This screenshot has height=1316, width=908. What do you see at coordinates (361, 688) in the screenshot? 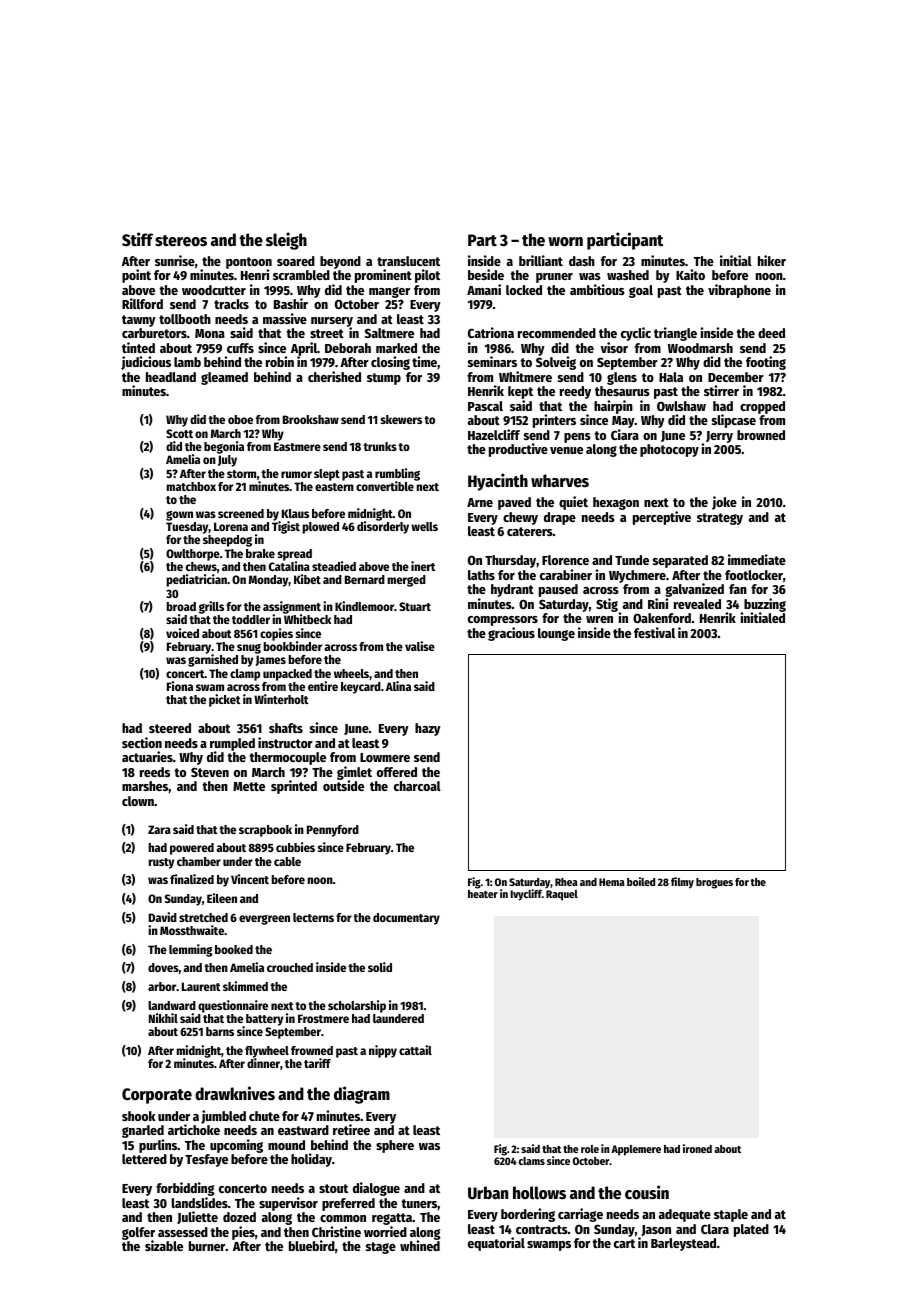
I see `keycard` at bounding box center [361, 688].
